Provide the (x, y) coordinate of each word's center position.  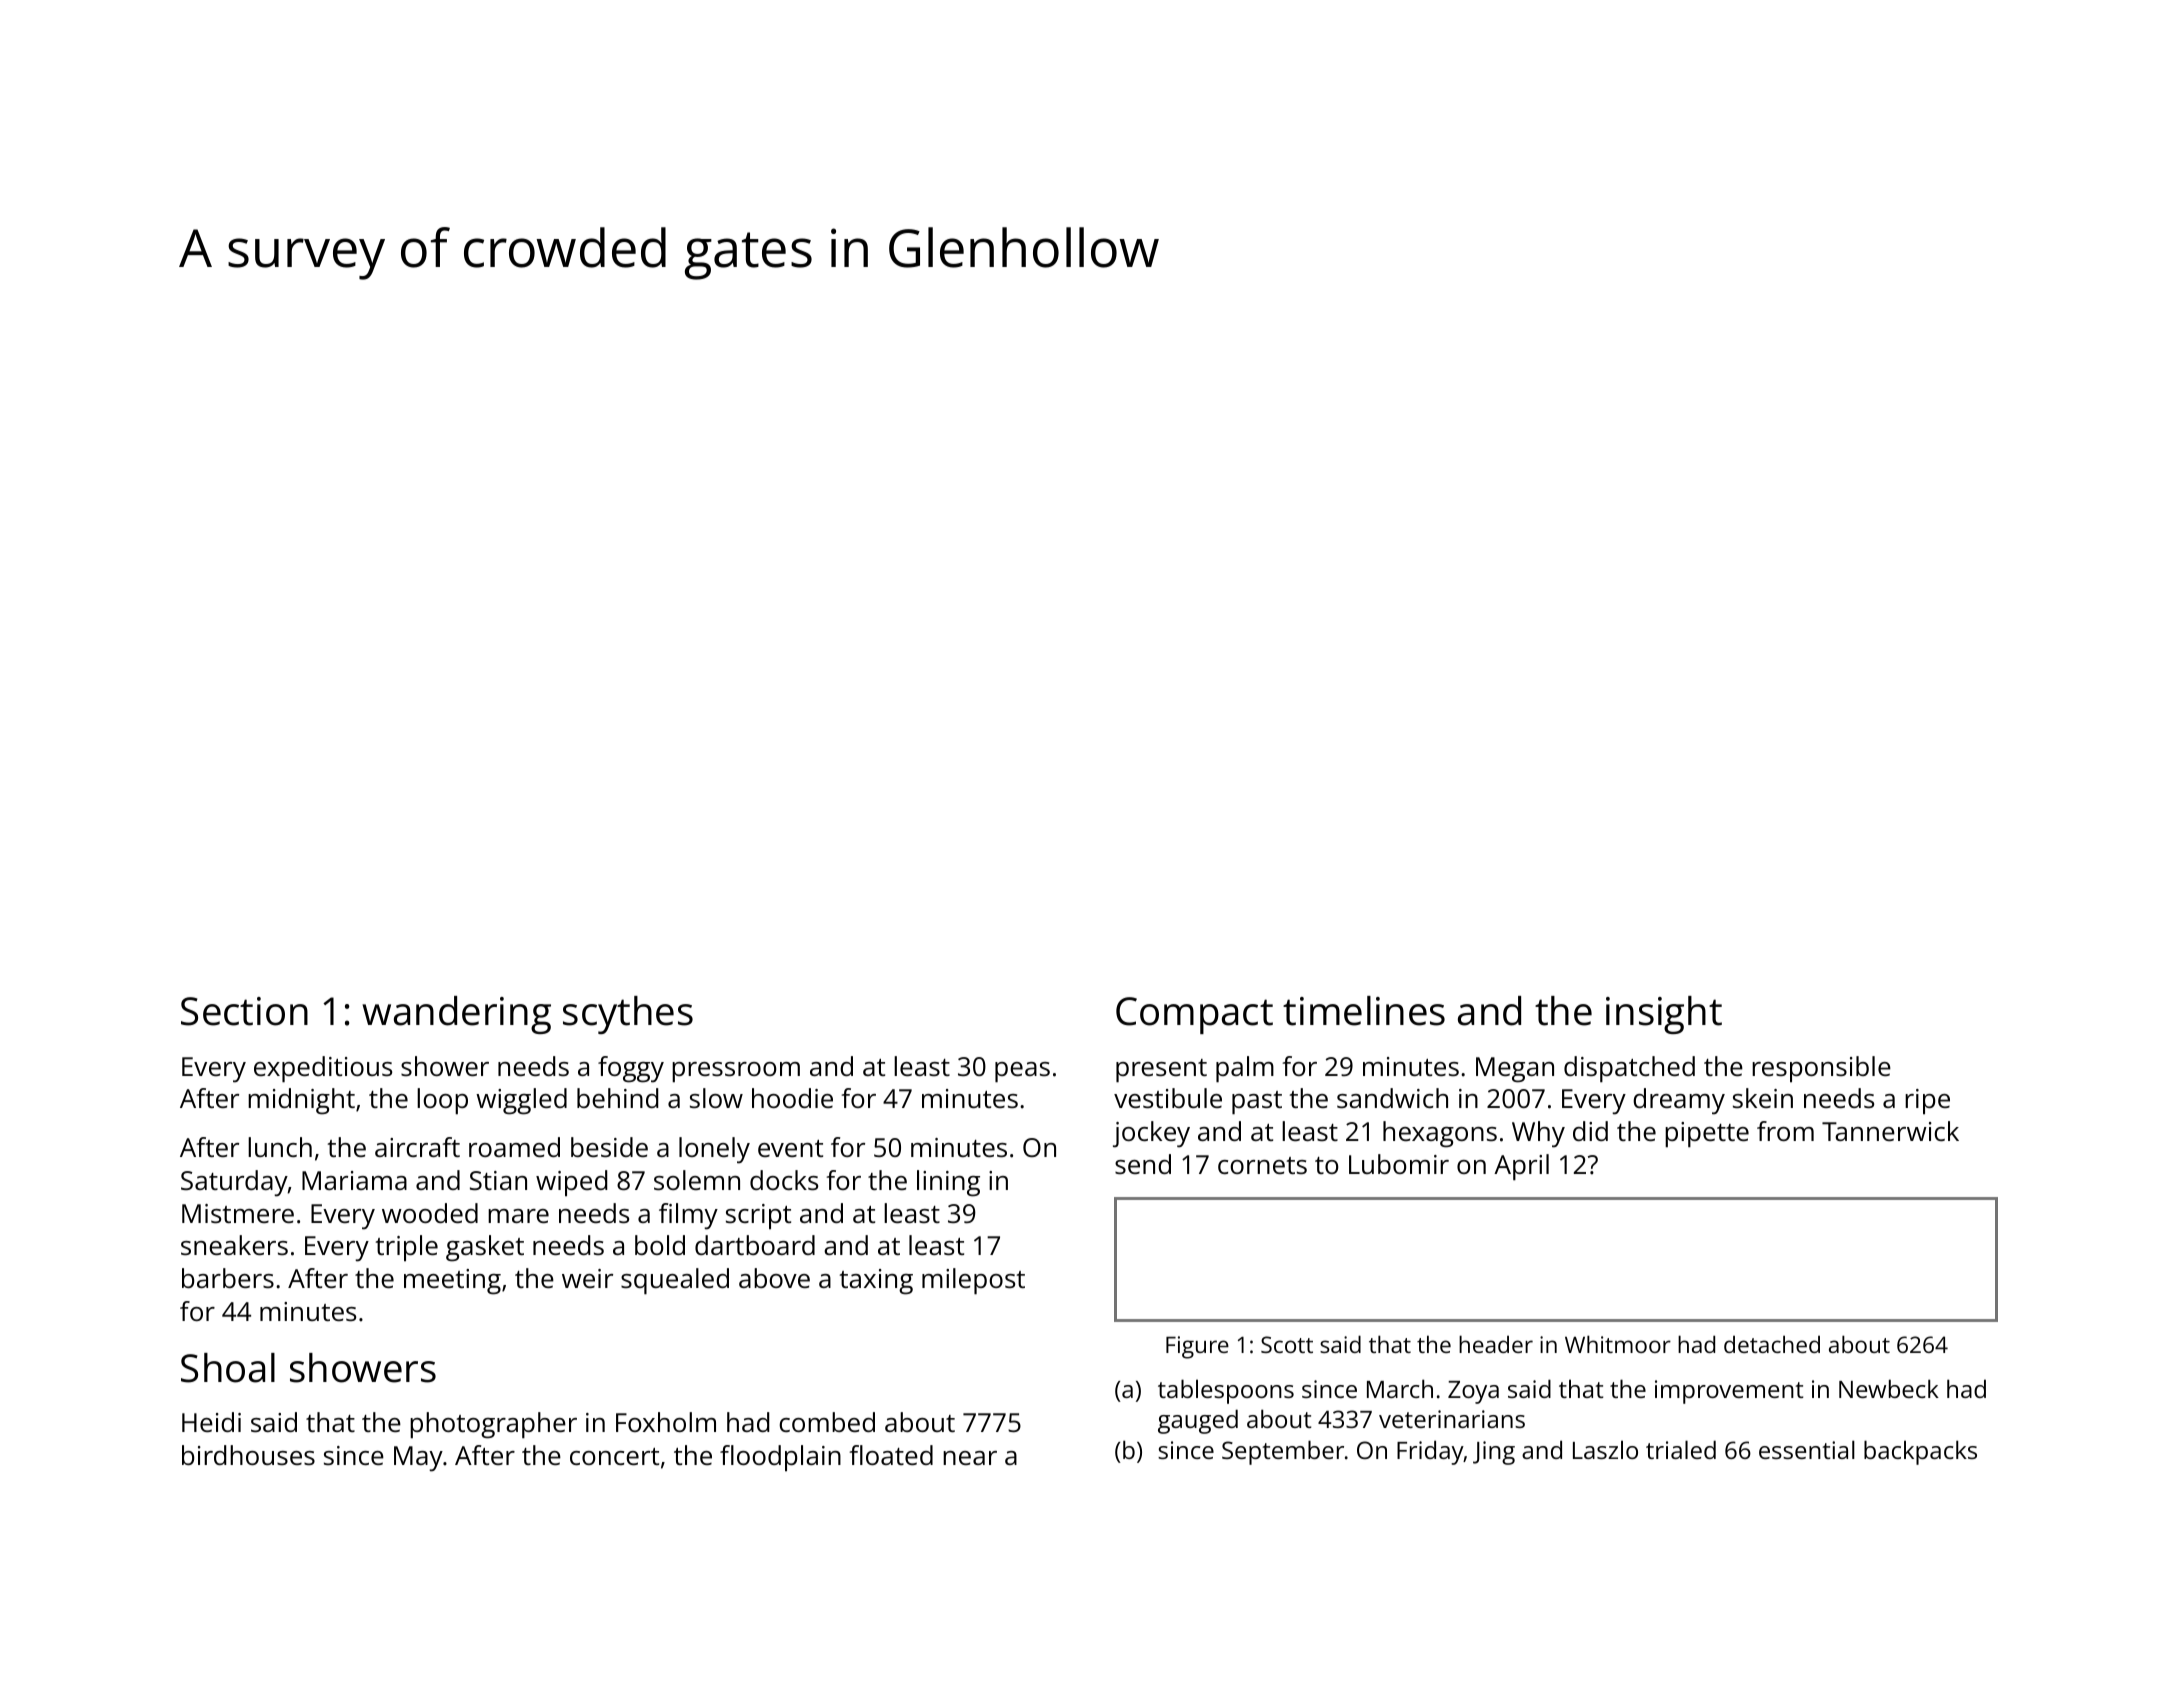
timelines (1364, 1011)
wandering (456, 1015)
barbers (228, 1278)
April (1521, 1167)
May (418, 1459)
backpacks (1920, 1452)
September (1283, 1452)
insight (1664, 1015)
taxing (876, 1282)
